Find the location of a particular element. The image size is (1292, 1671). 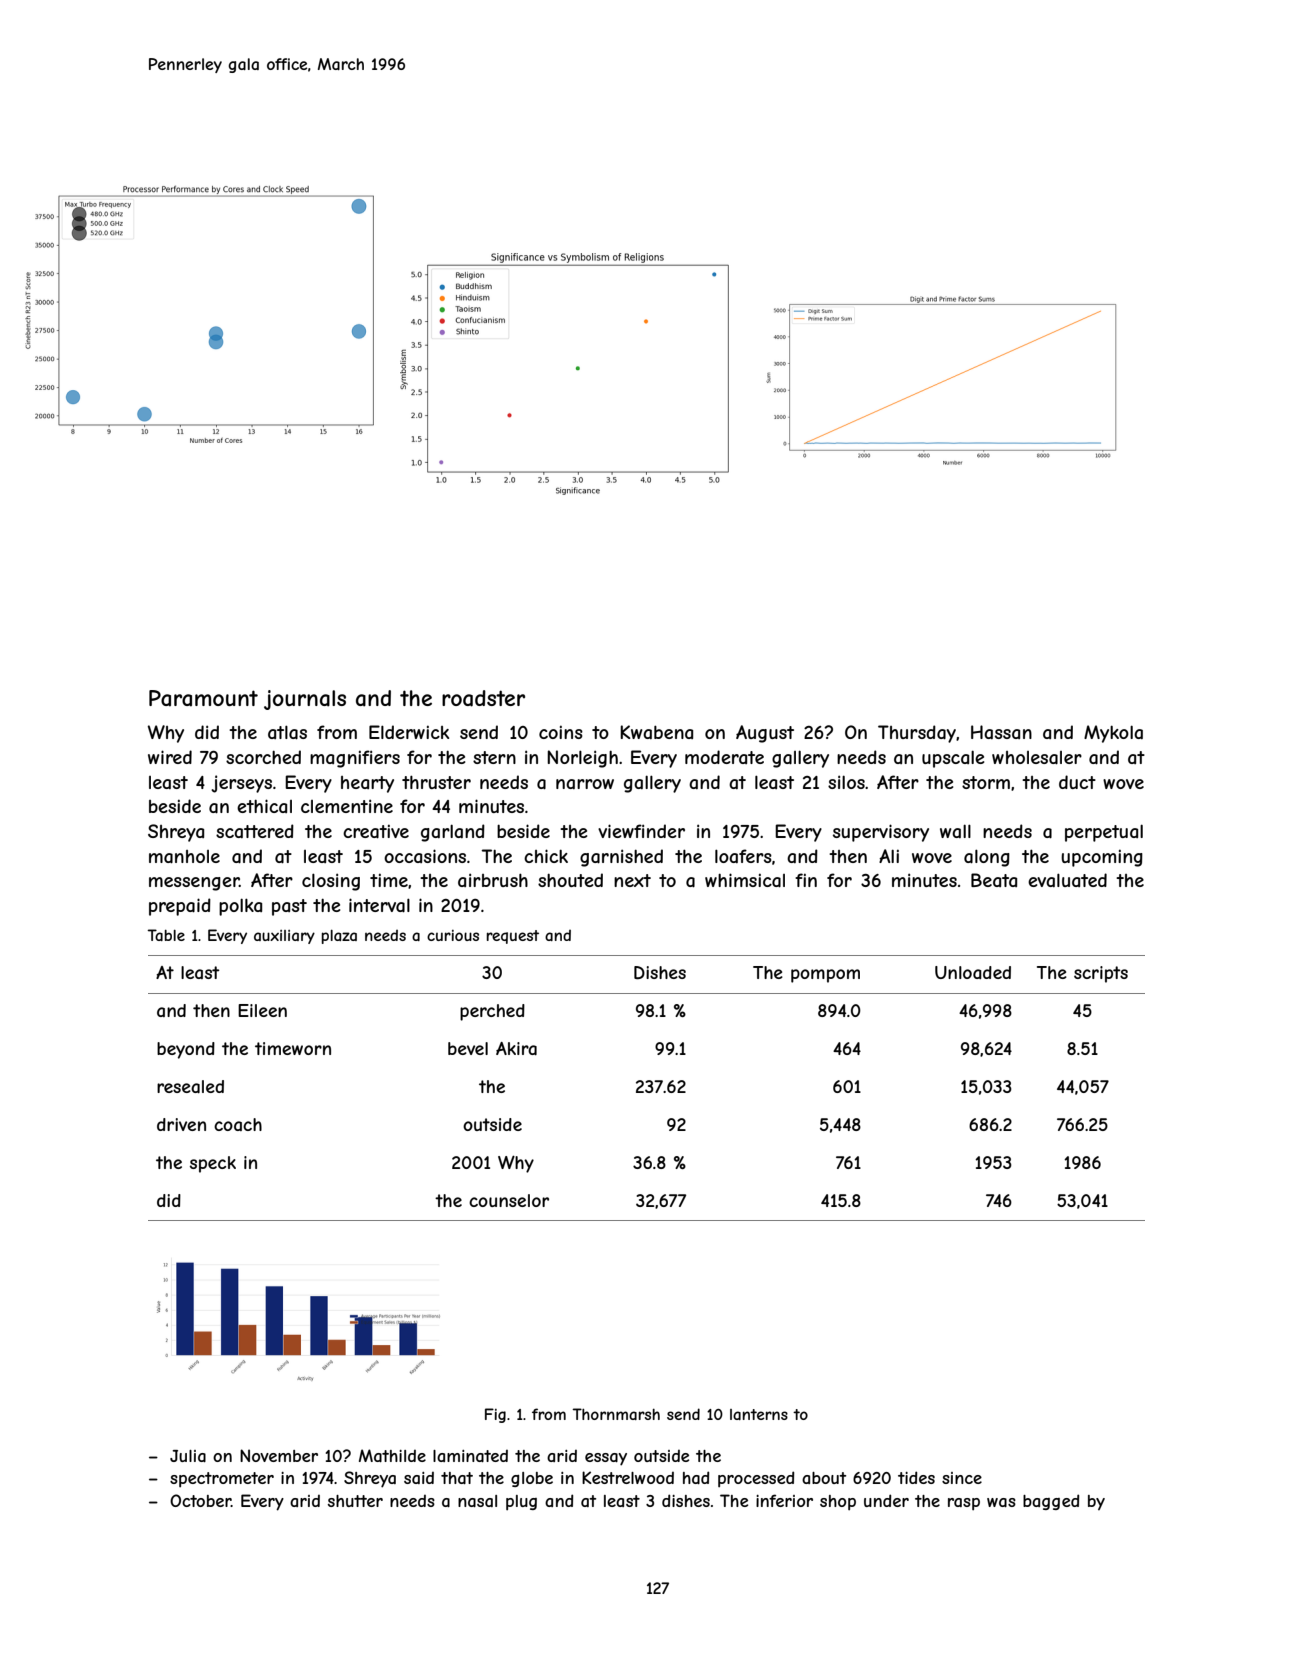

lanterns is located at coordinates (759, 1414).
